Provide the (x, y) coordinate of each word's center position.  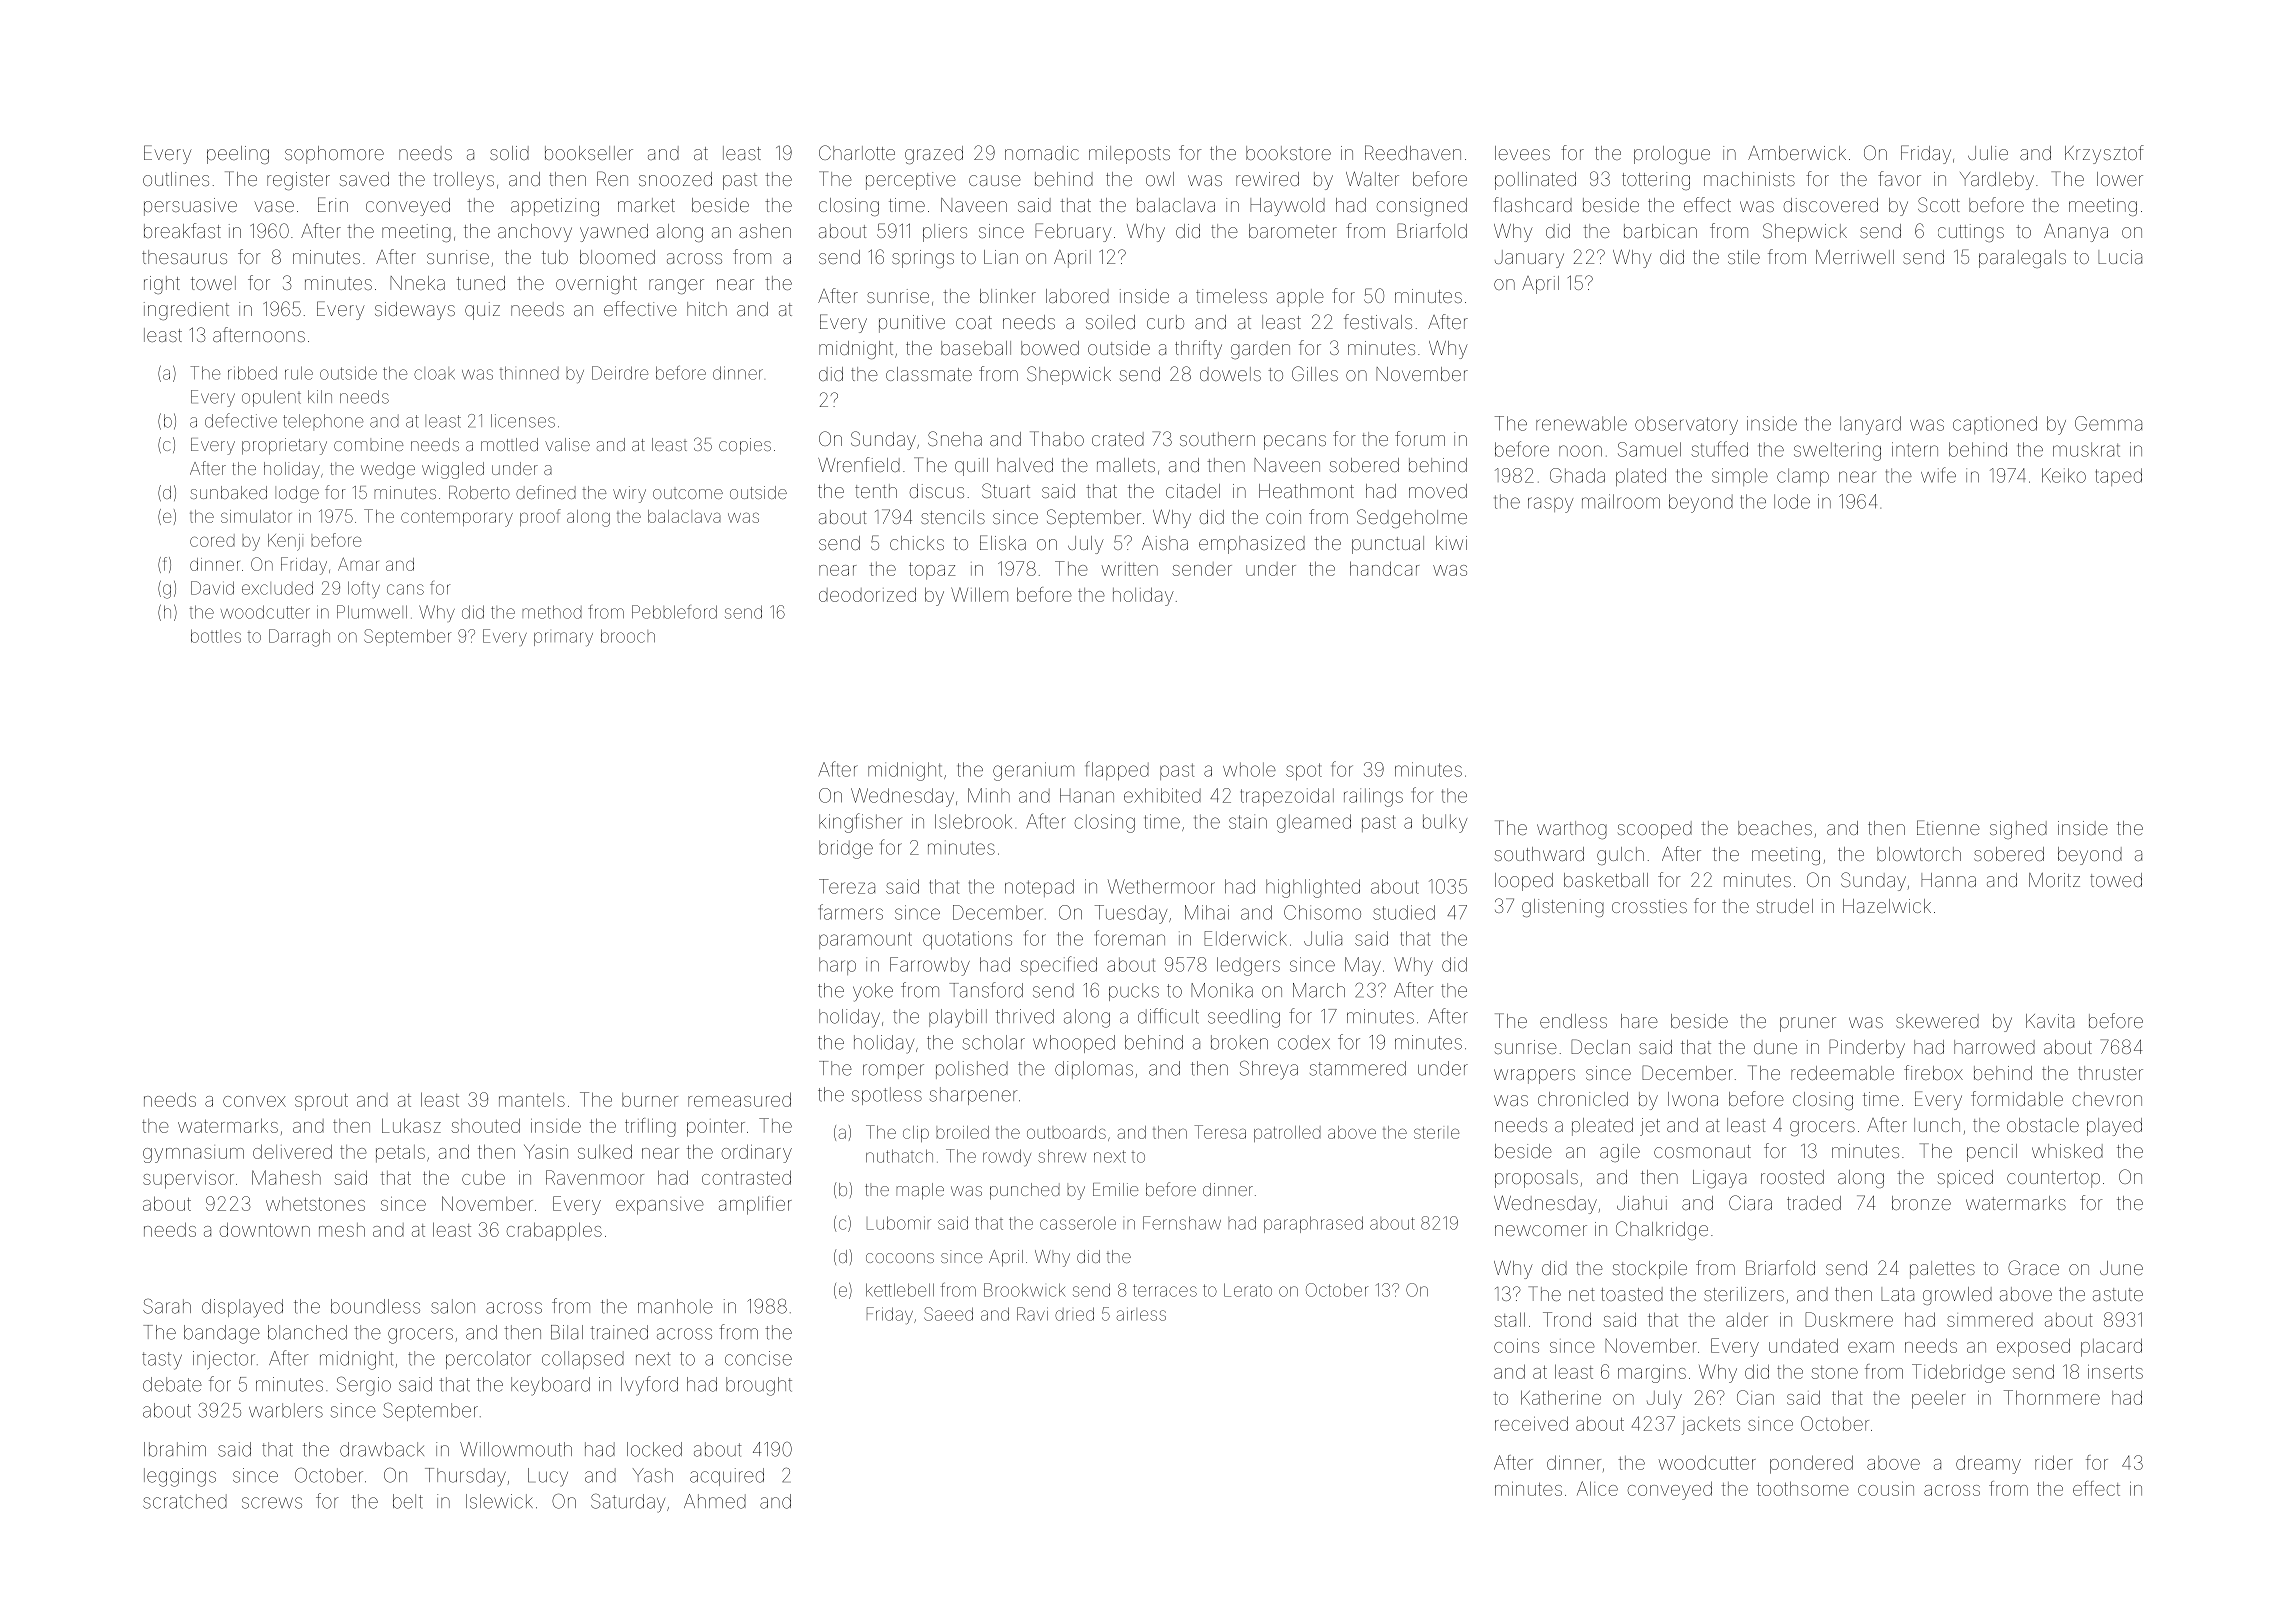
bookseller (589, 153)
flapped (1117, 770)
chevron (2107, 1099)
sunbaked (228, 492)
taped (2118, 477)
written (1130, 569)
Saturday (628, 1503)
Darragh (299, 638)
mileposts (1129, 155)
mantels (532, 1100)
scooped (1655, 830)
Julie (1988, 153)
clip (916, 1134)
